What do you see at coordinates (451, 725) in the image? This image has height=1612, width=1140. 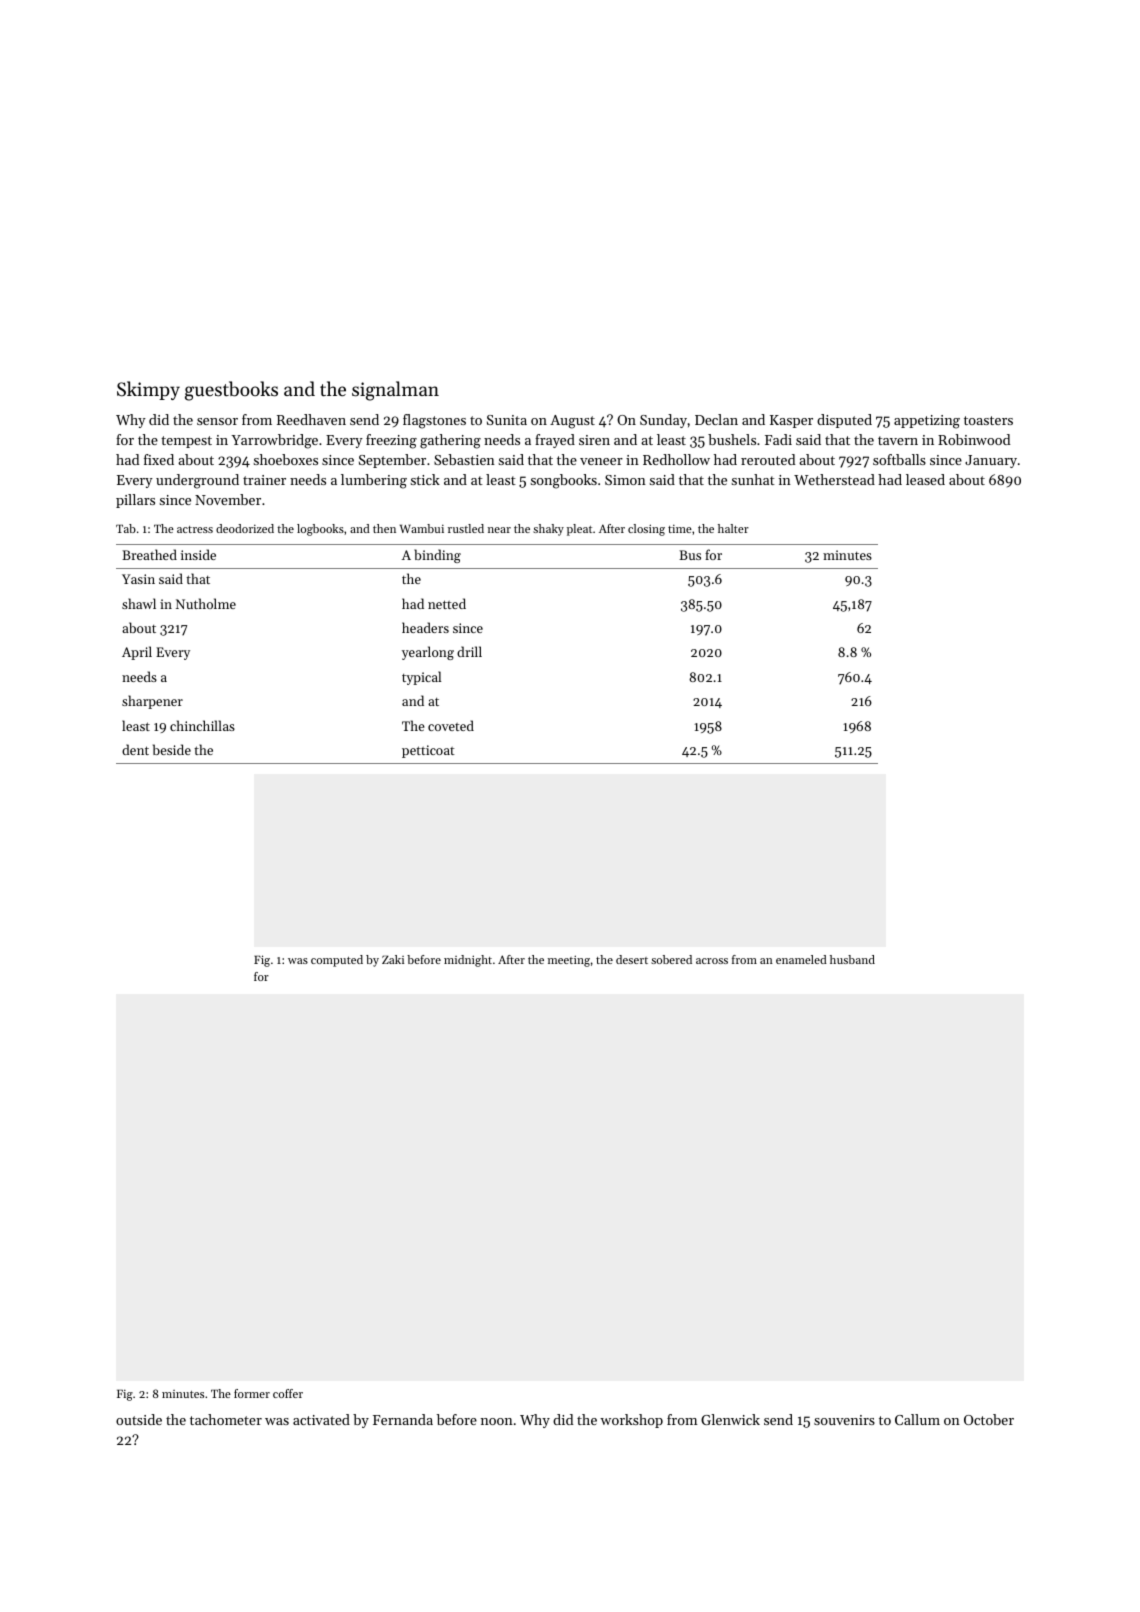 I see `coveted` at bounding box center [451, 725].
